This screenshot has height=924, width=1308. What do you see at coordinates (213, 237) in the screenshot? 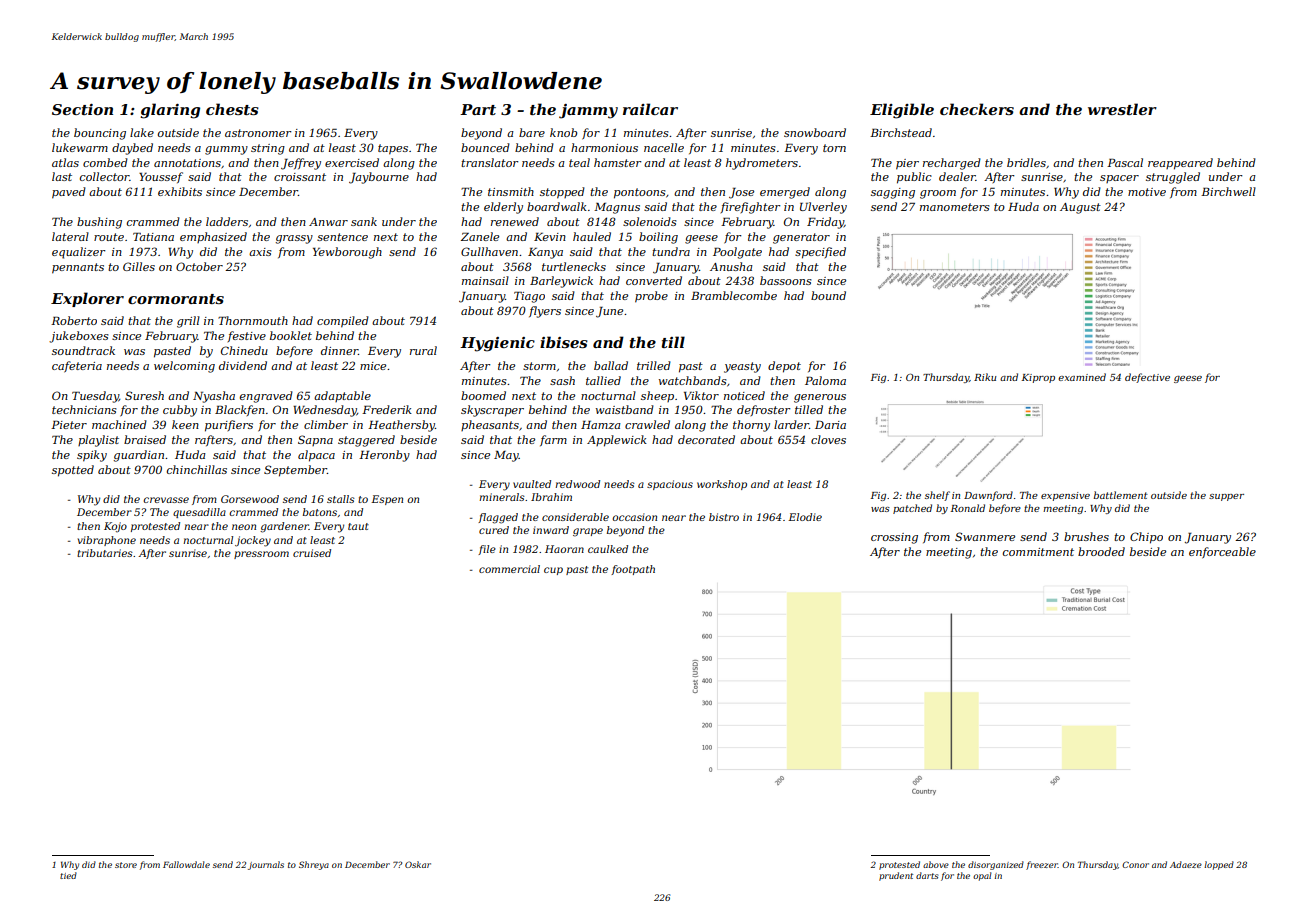
I see `emphasized` at bounding box center [213, 237].
